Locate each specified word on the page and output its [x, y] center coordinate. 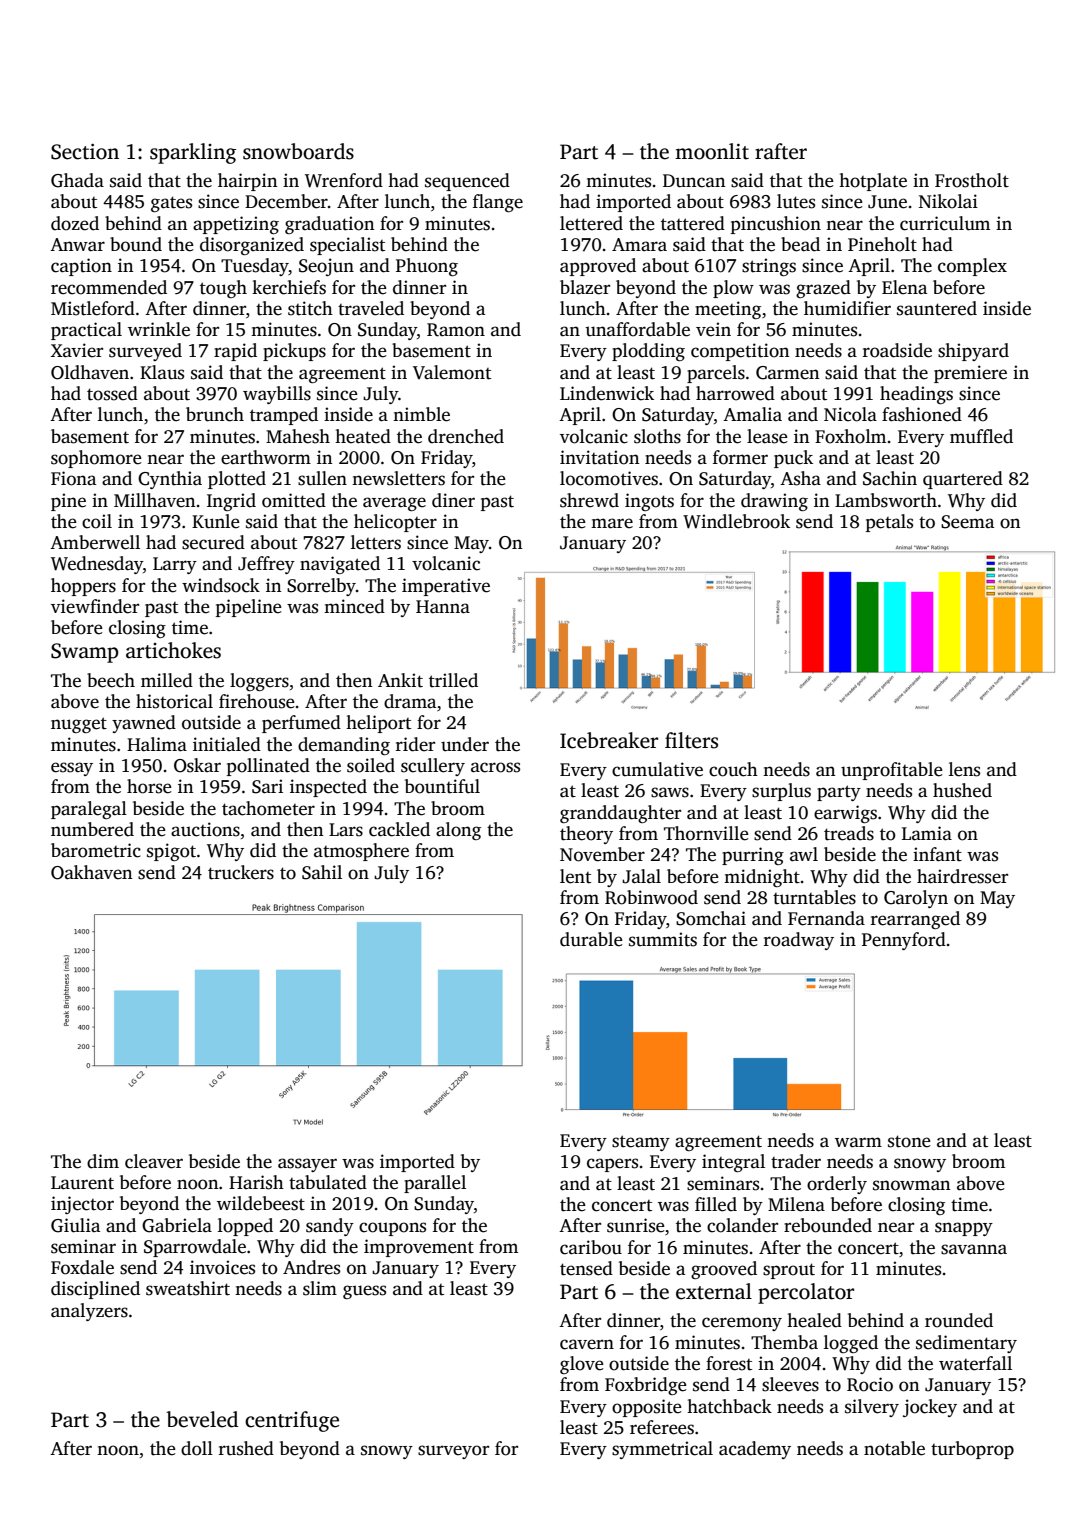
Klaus [162, 372]
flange [498, 203]
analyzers [89, 1312]
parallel [435, 1184]
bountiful [442, 786]
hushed [962, 790]
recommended [109, 287]
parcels [716, 374]
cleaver [154, 1161]
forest [729, 1363]
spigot [171, 852]
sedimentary [966, 1344]
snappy [964, 1229]
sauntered [937, 308]
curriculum [945, 223]
